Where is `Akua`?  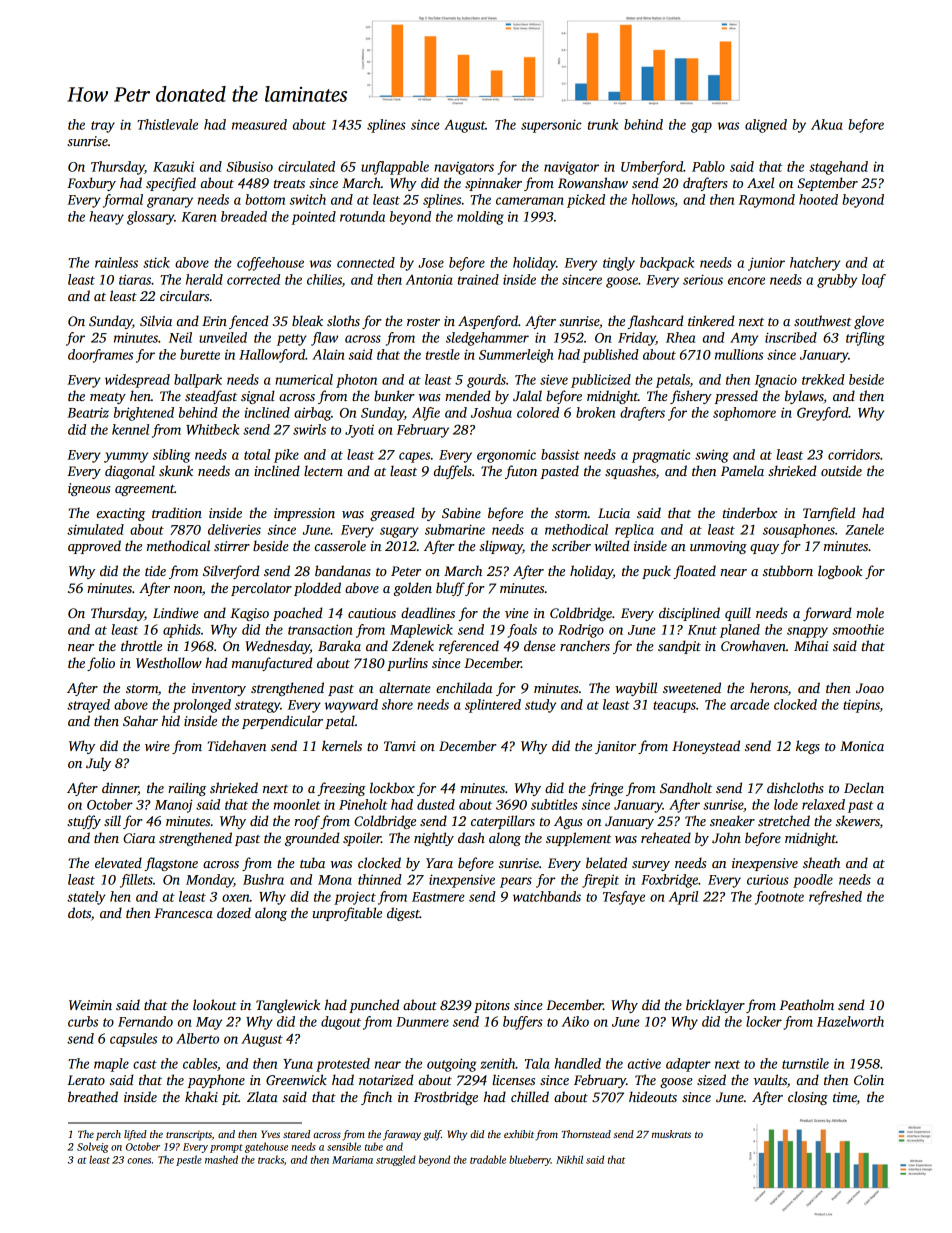
Akua is located at coordinates (827, 124).
